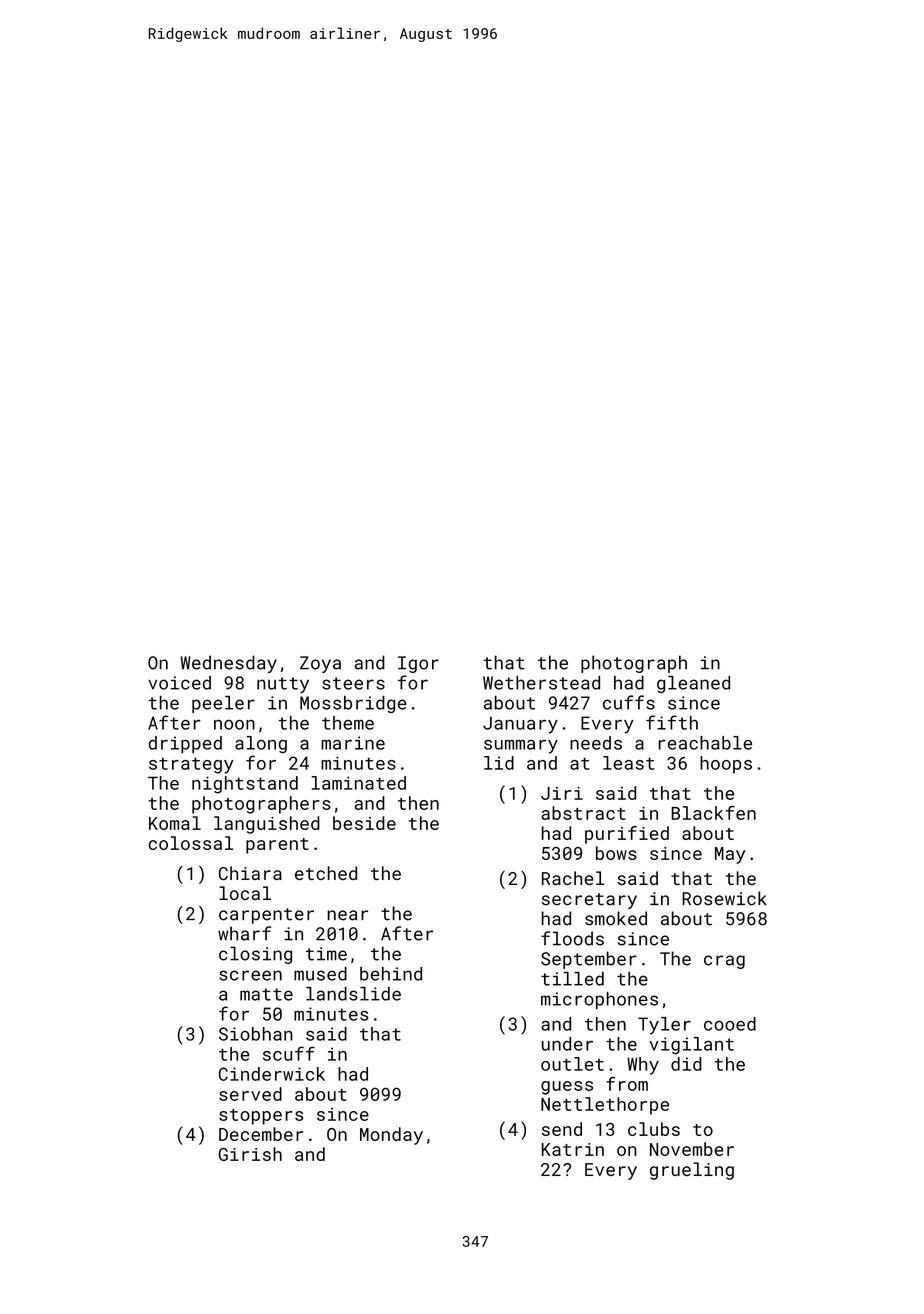  Describe the element at coordinates (364, 823) in the screenshot. I see `beside` at that location.
